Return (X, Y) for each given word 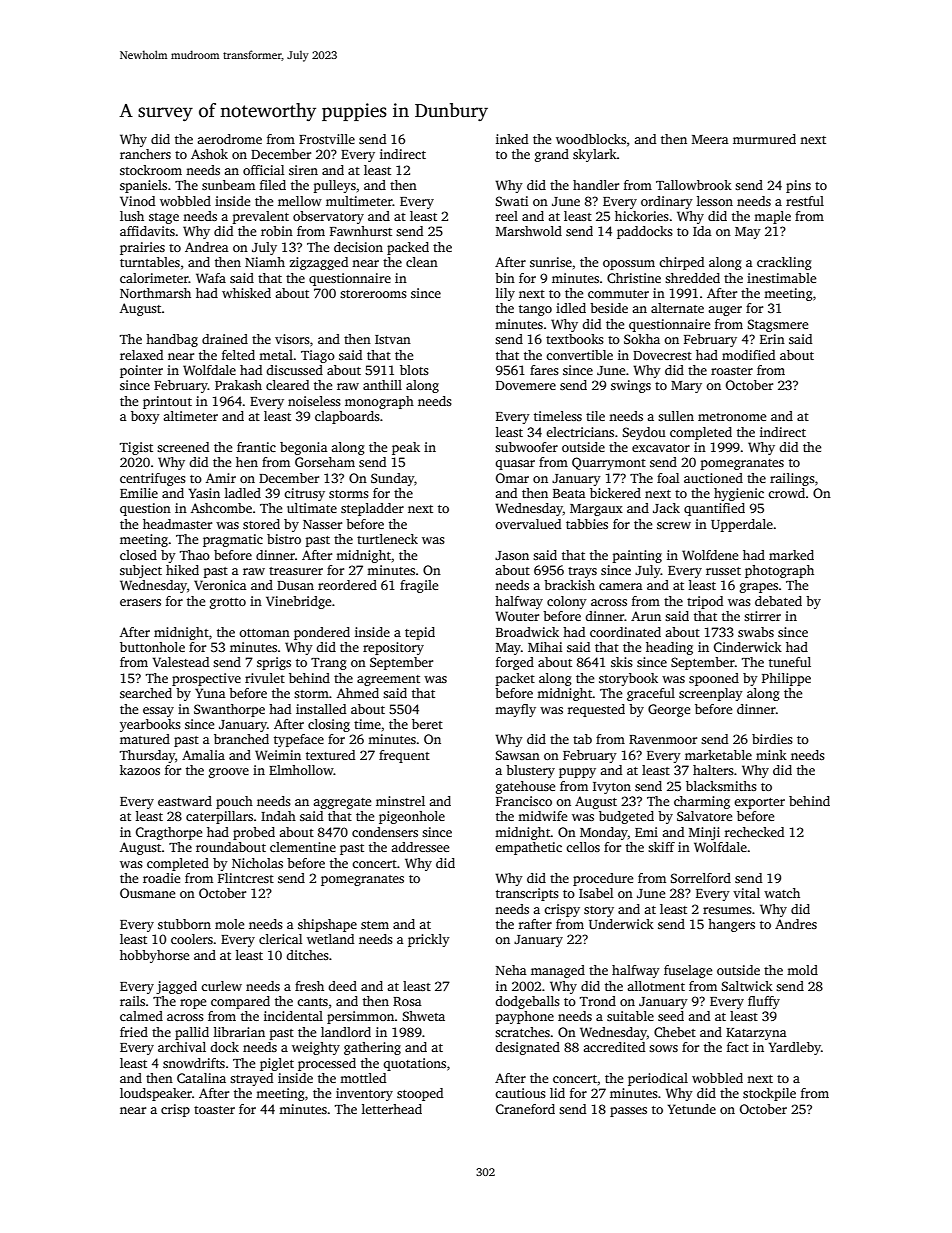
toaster (214, 1110)
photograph (779, 571)
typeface (299, 740)
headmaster (177, 524)
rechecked (754, 832)
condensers (385, 832)
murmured (764, 139)
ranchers (145, 154)
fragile (419, 586)
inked (512, 139)
